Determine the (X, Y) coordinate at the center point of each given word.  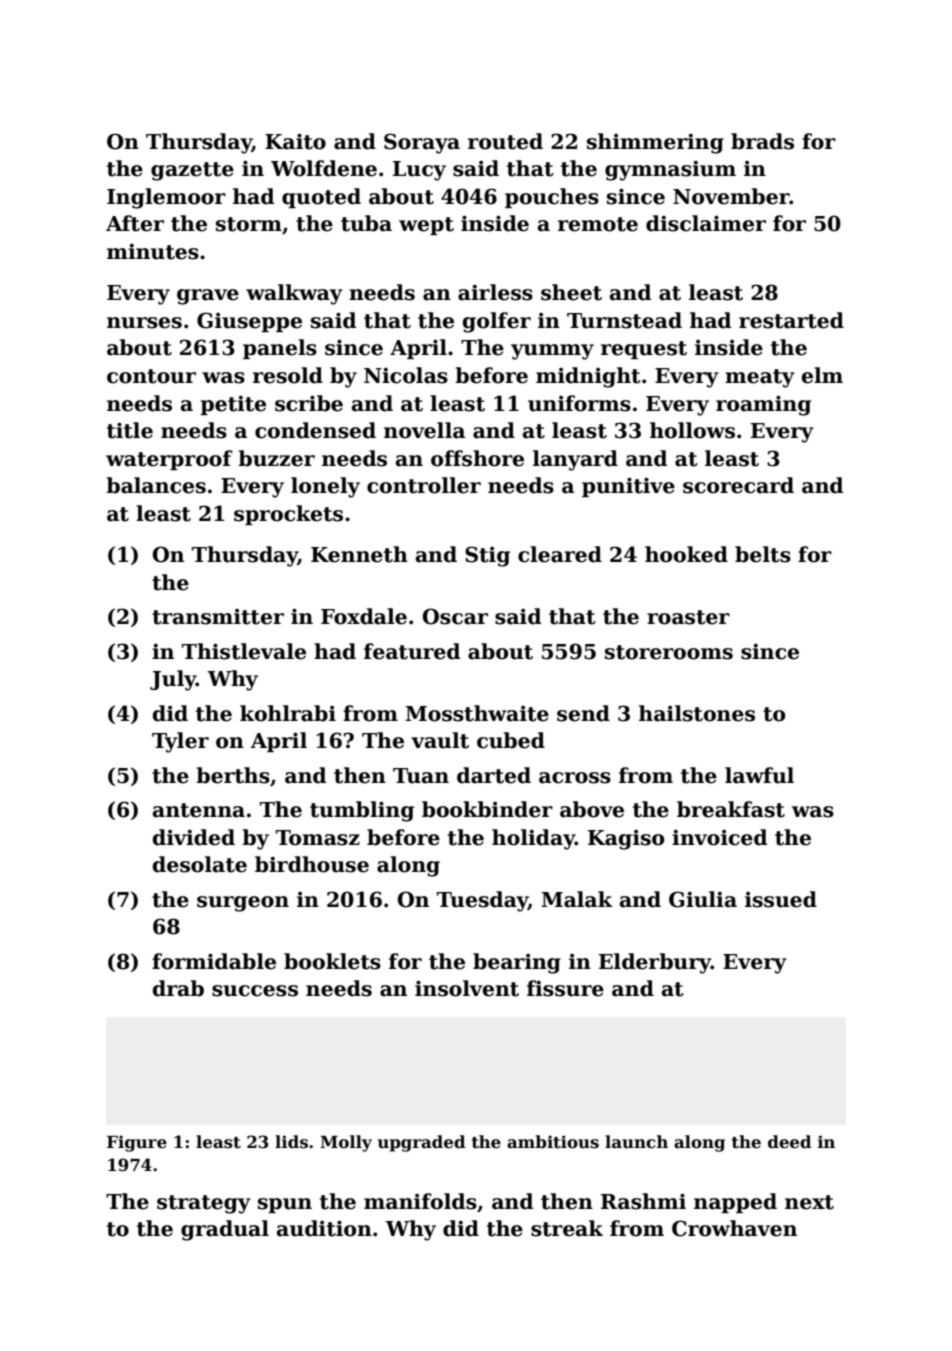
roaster (688, 617)
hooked (686, 554)
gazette (192, 171)
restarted (791, 320)
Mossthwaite (477, 713)
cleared (560, 554)
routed (505, 141)
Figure (137, 1143)
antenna (199, 810)
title (130, 430)
